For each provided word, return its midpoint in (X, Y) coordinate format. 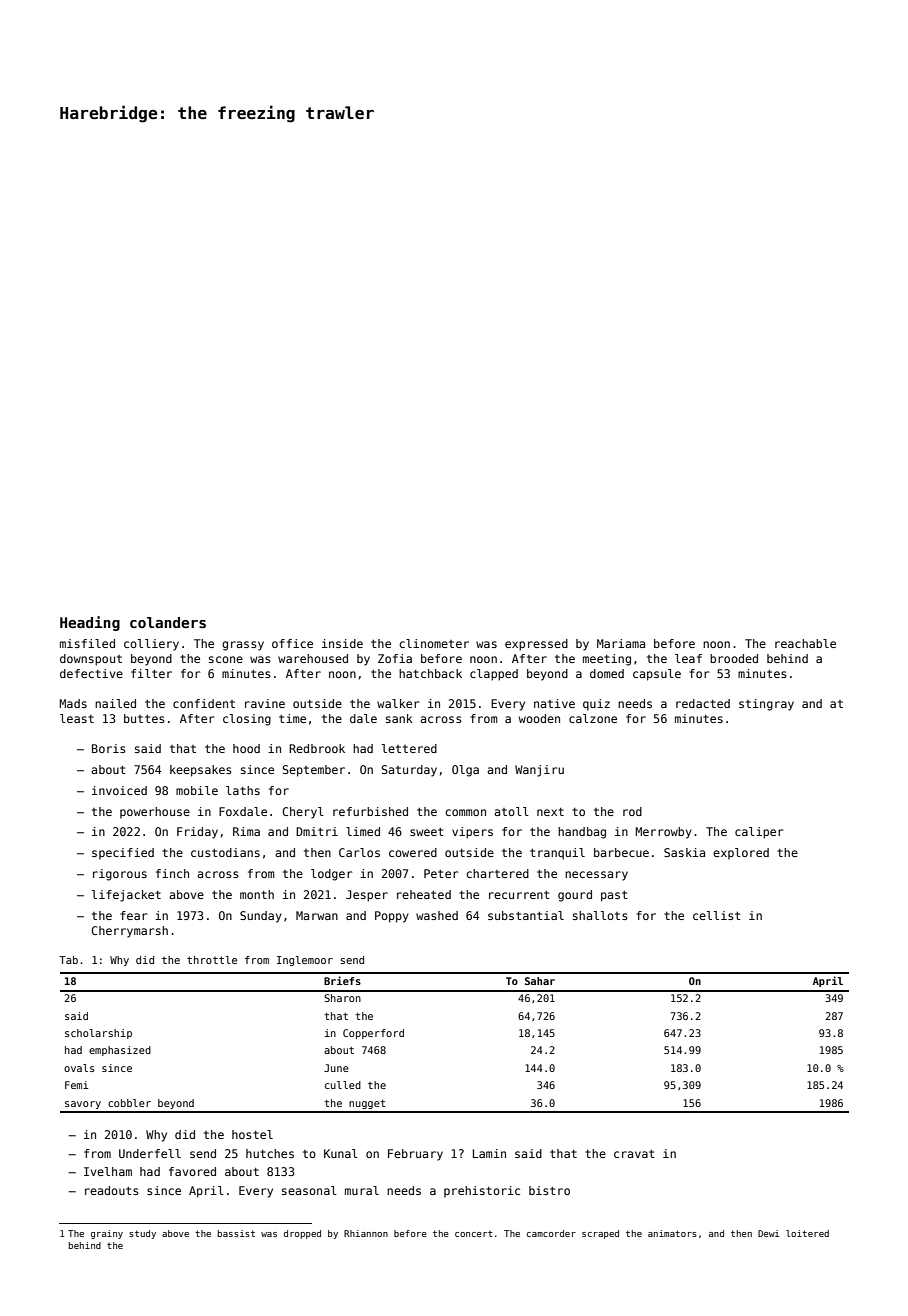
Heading (90, 623)
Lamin (489, 1153)
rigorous (120, 875)
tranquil (557, 854)
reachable (805, 643)
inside (342, 643)
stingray (766, 705)
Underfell (150, 1153)
